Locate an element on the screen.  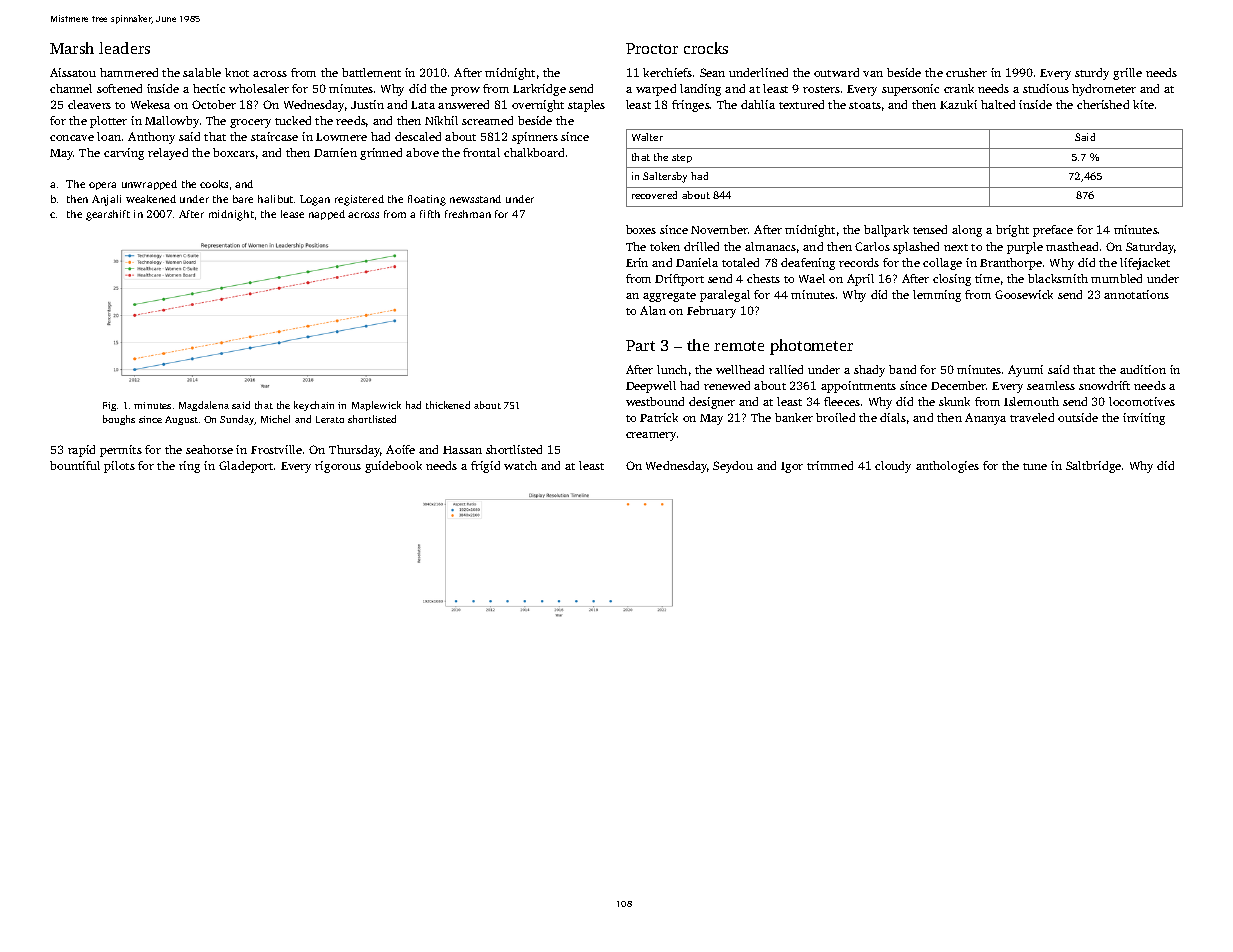
frigid is located at coordinates (485, 467).
